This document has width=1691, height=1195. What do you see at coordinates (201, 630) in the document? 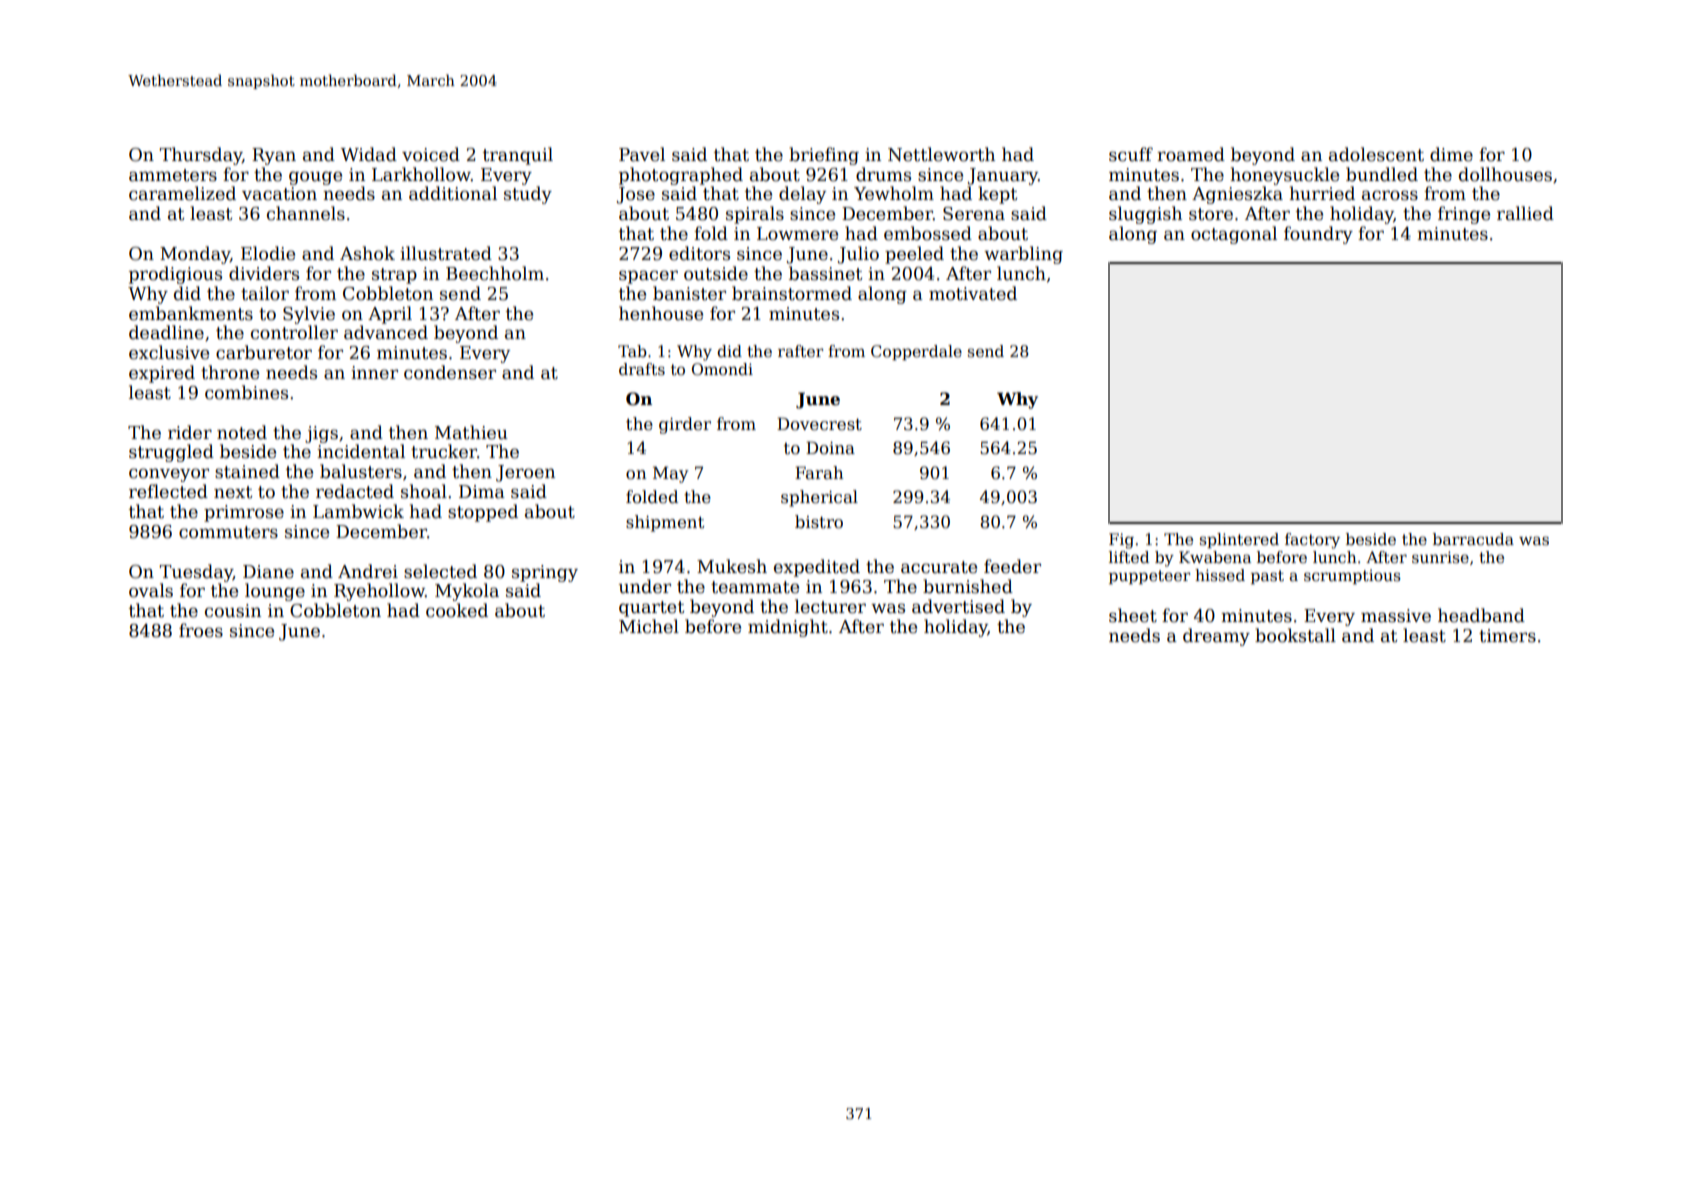
I see `froes` at bounding box center [201, 630].
